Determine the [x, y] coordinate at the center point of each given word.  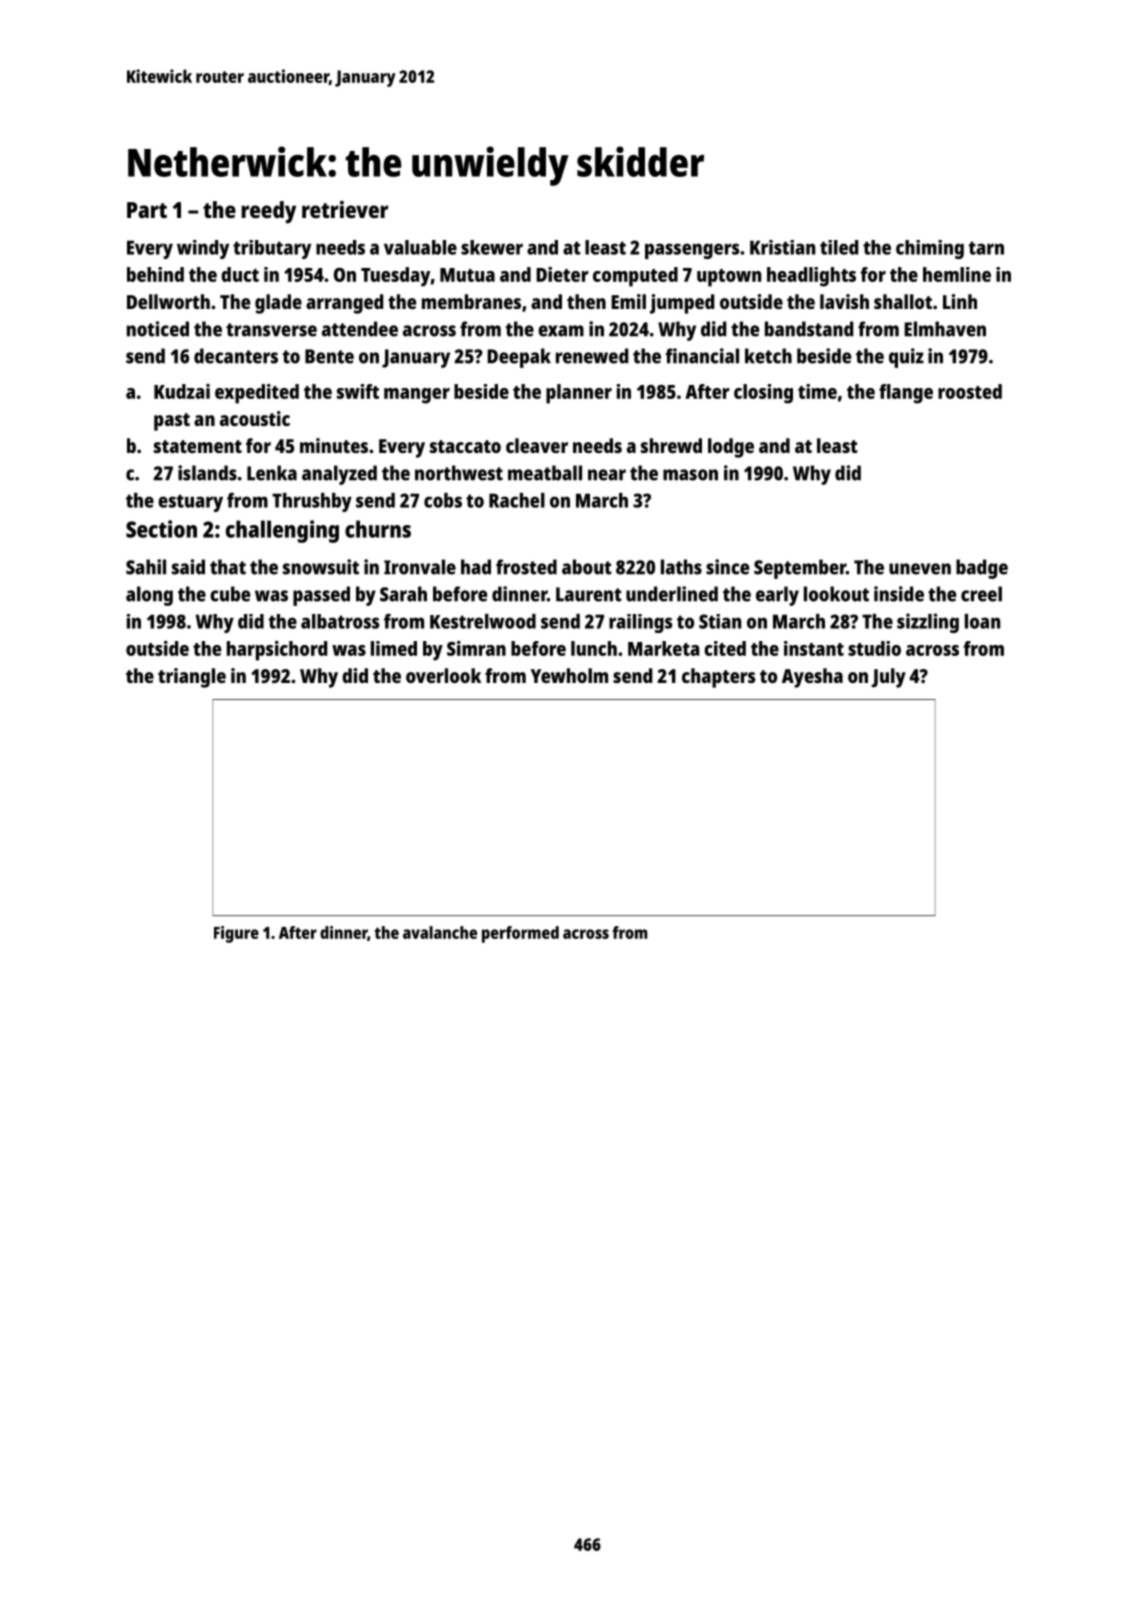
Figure [236, 934]
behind [155, 274]
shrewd [671, 445]
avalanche [440, 932]
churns [378, 529]
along [149, 596]
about [587, 567]
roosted [970, 391]
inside [899, 594]
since [727, 567]
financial [702, 356]
